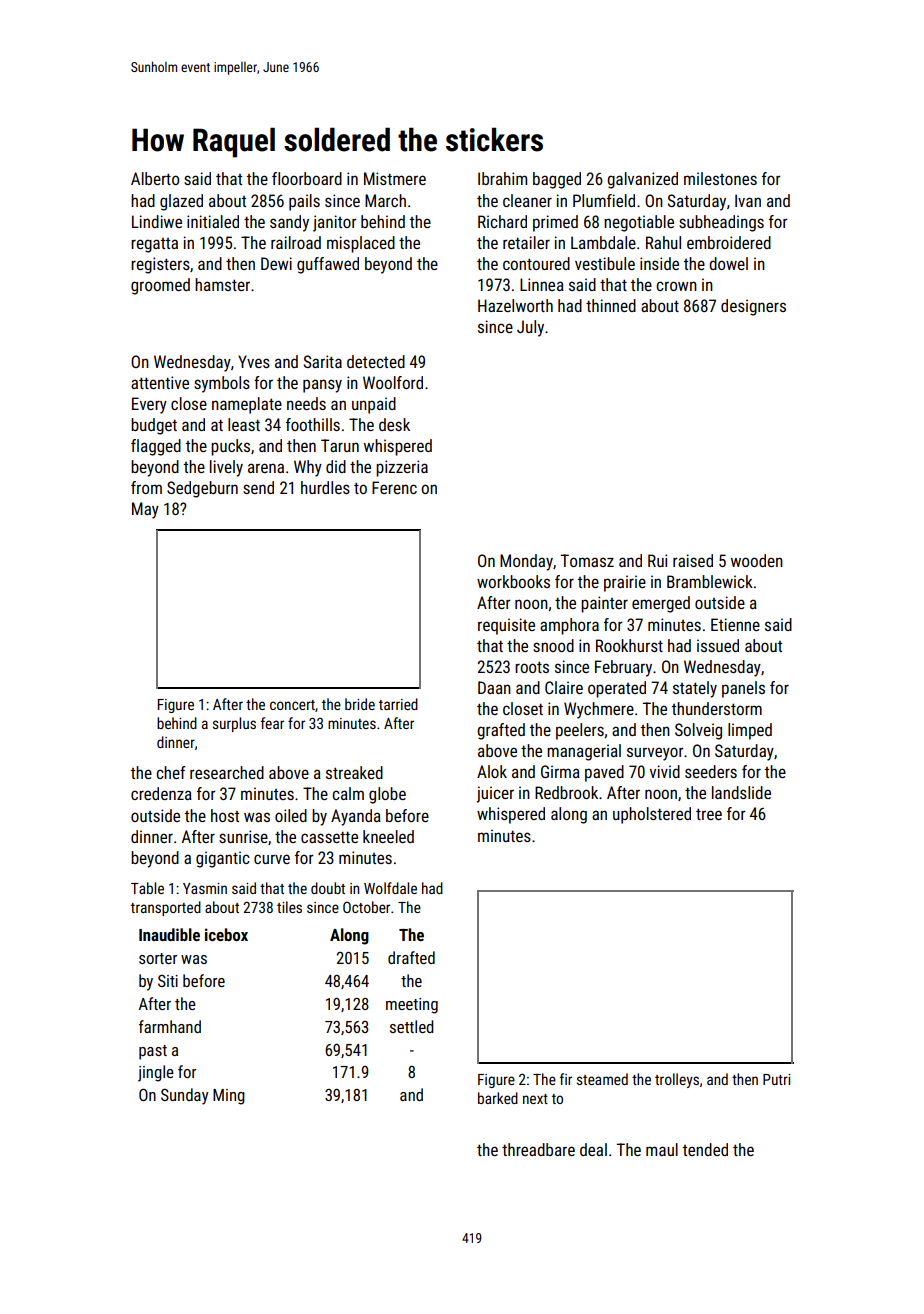  What do you see at coordinates (748, 200) in the screenshot?
I see `Ivan` at bounding box center [748, 200].
